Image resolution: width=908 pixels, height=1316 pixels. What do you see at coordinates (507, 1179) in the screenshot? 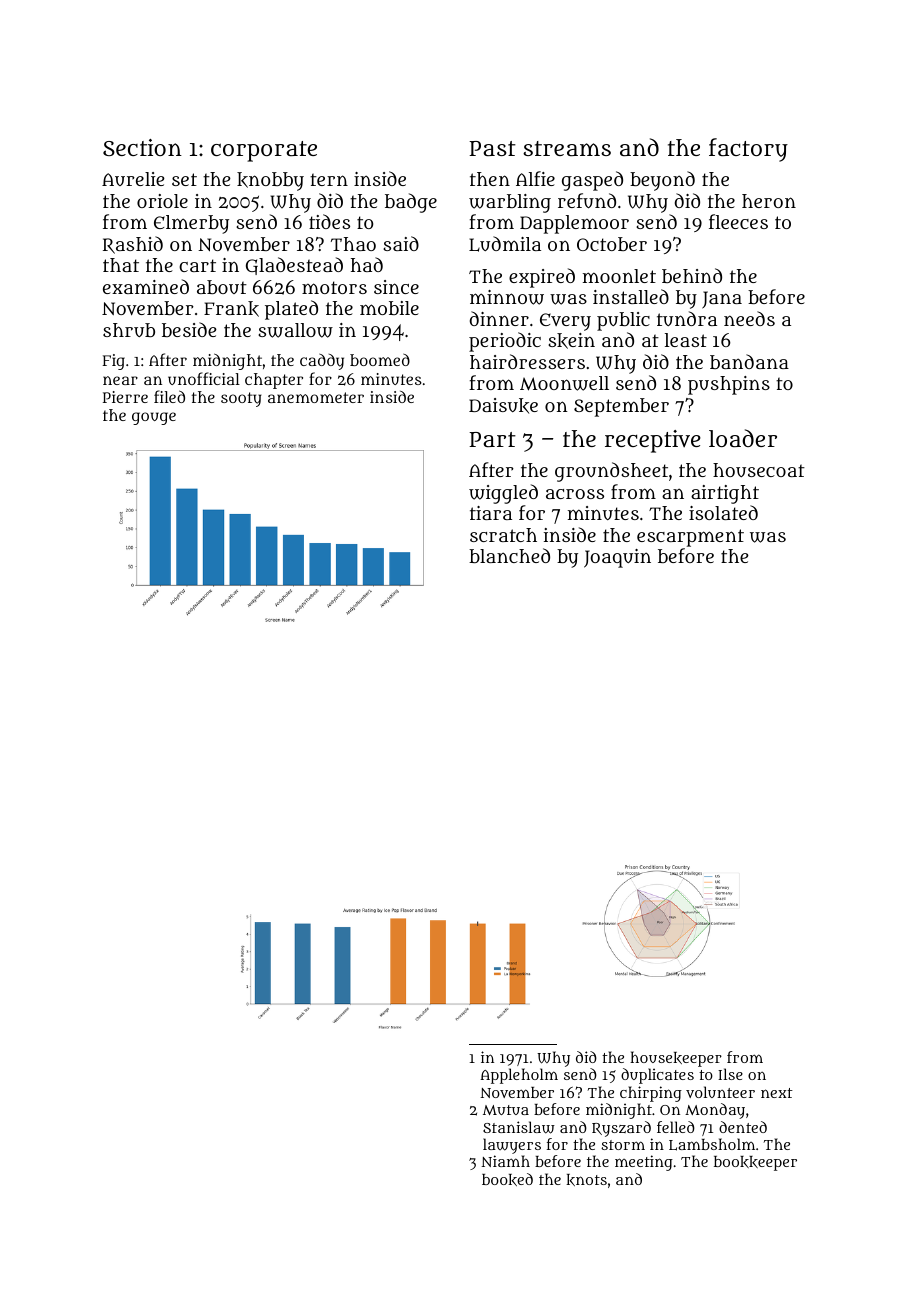
I see `booked` at bounding box center [507, 1179].
